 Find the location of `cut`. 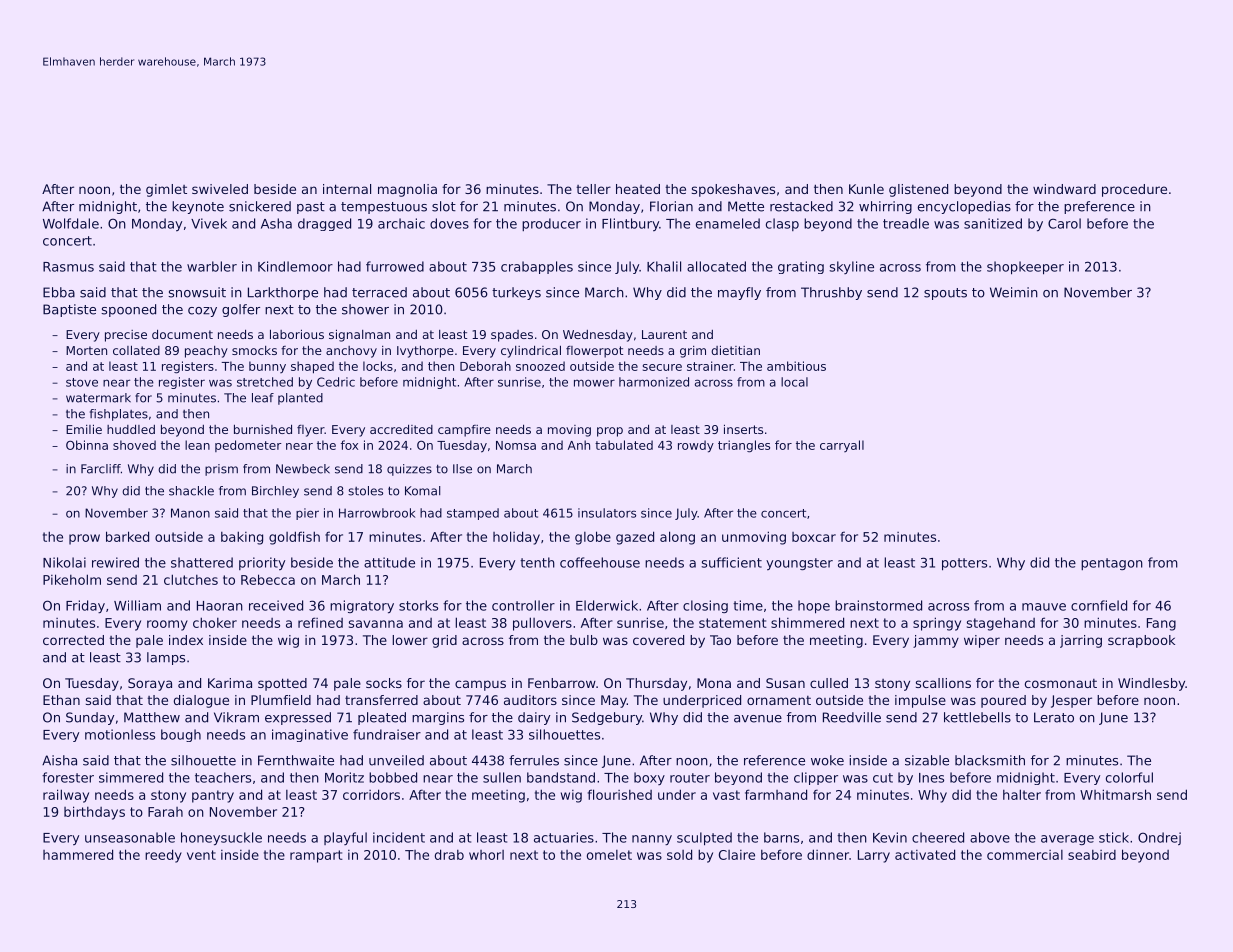

cut is located at coordinates (883, 778).
